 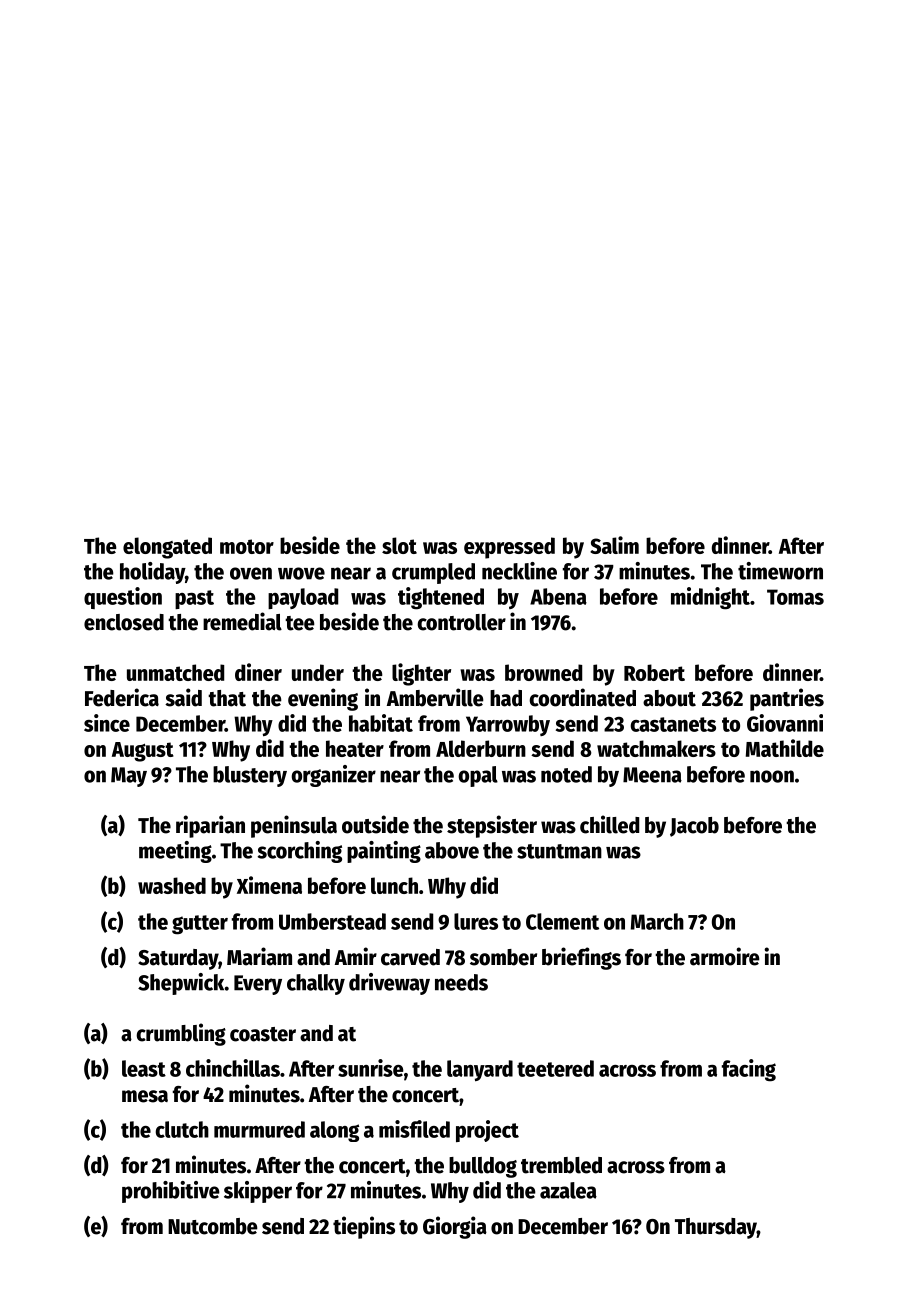 I want to click on prohibitive, so click(x=171, y=1192).
